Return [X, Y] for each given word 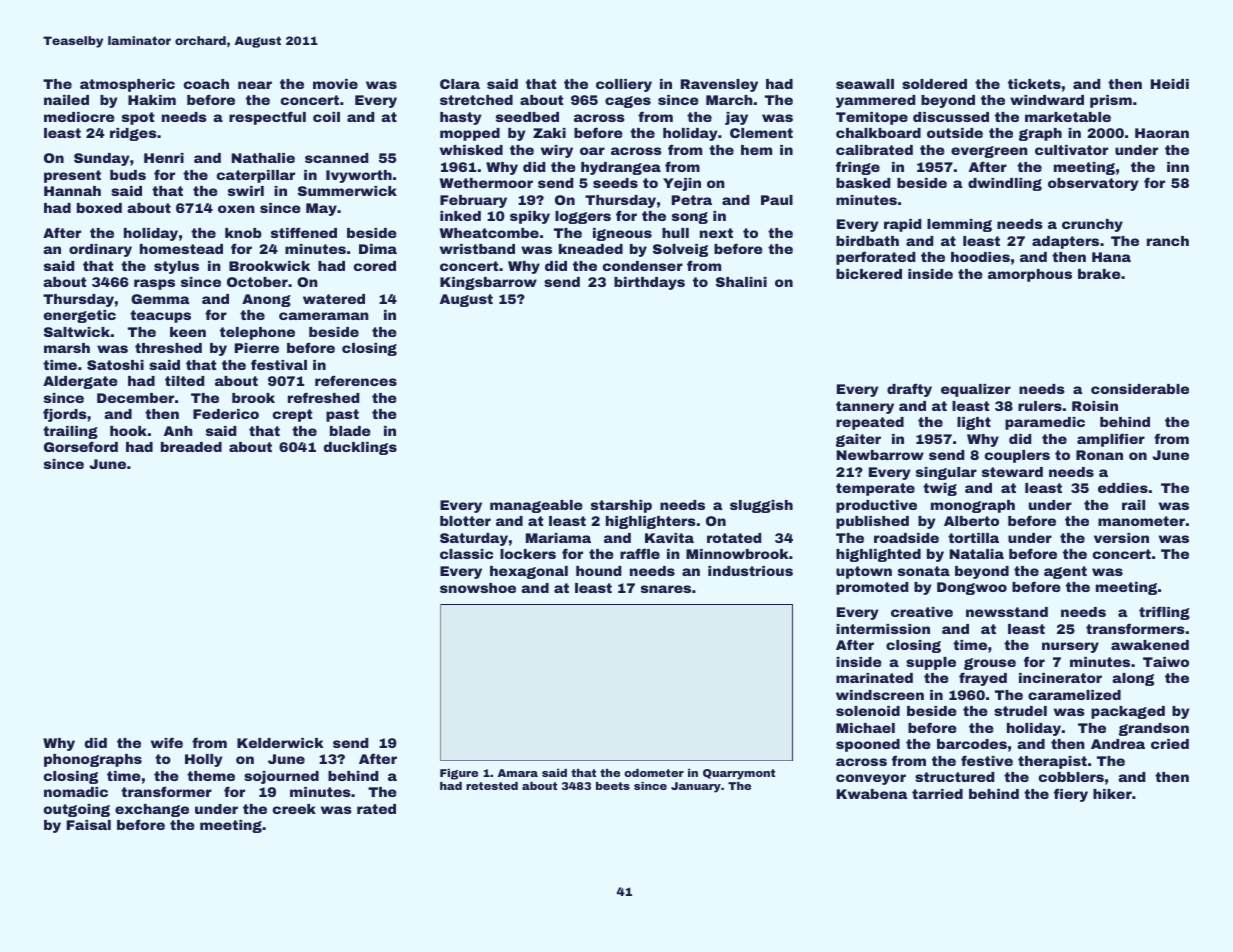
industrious [750, 571]
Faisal [89, 825]
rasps [154, 284]
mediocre [79, 117]
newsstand [1007, 612]
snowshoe [478, 588]
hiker [1112, 794]
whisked [471, 150]
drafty [909, 390]
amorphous [1030, 275]
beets [613, 786]
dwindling [1005, 184]
